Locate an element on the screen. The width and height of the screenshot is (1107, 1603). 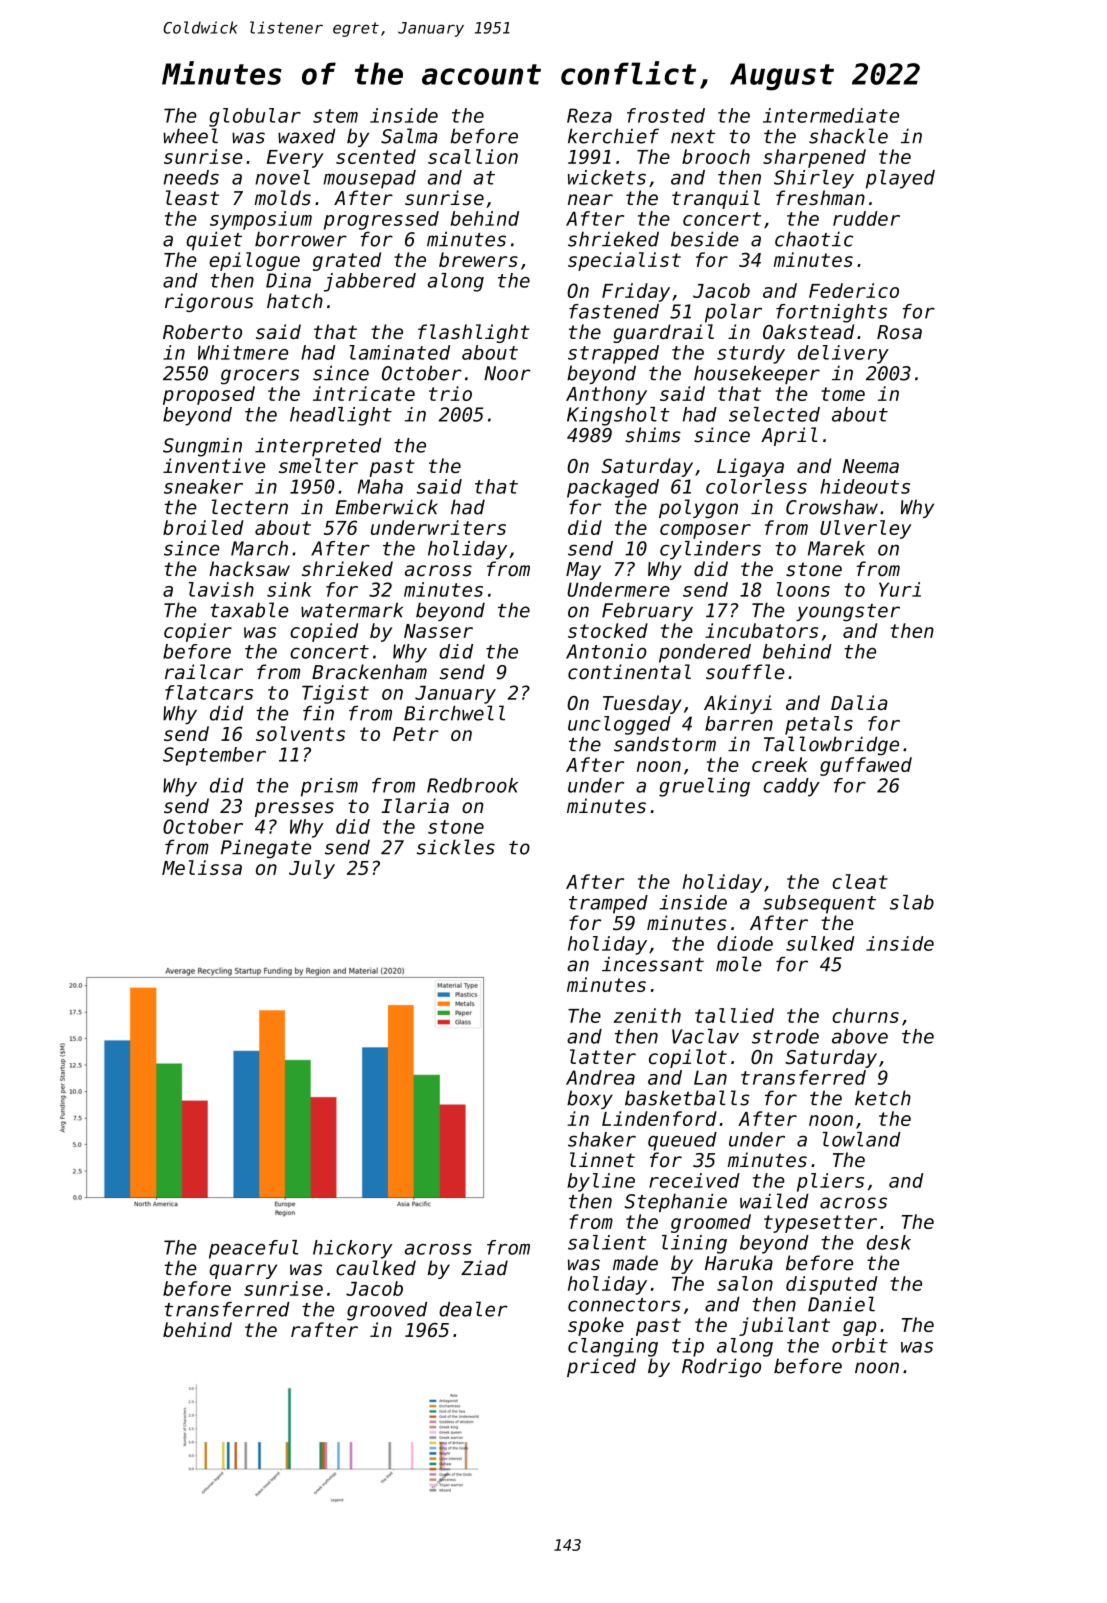
sharpened is located at coordinates (814, 158).
